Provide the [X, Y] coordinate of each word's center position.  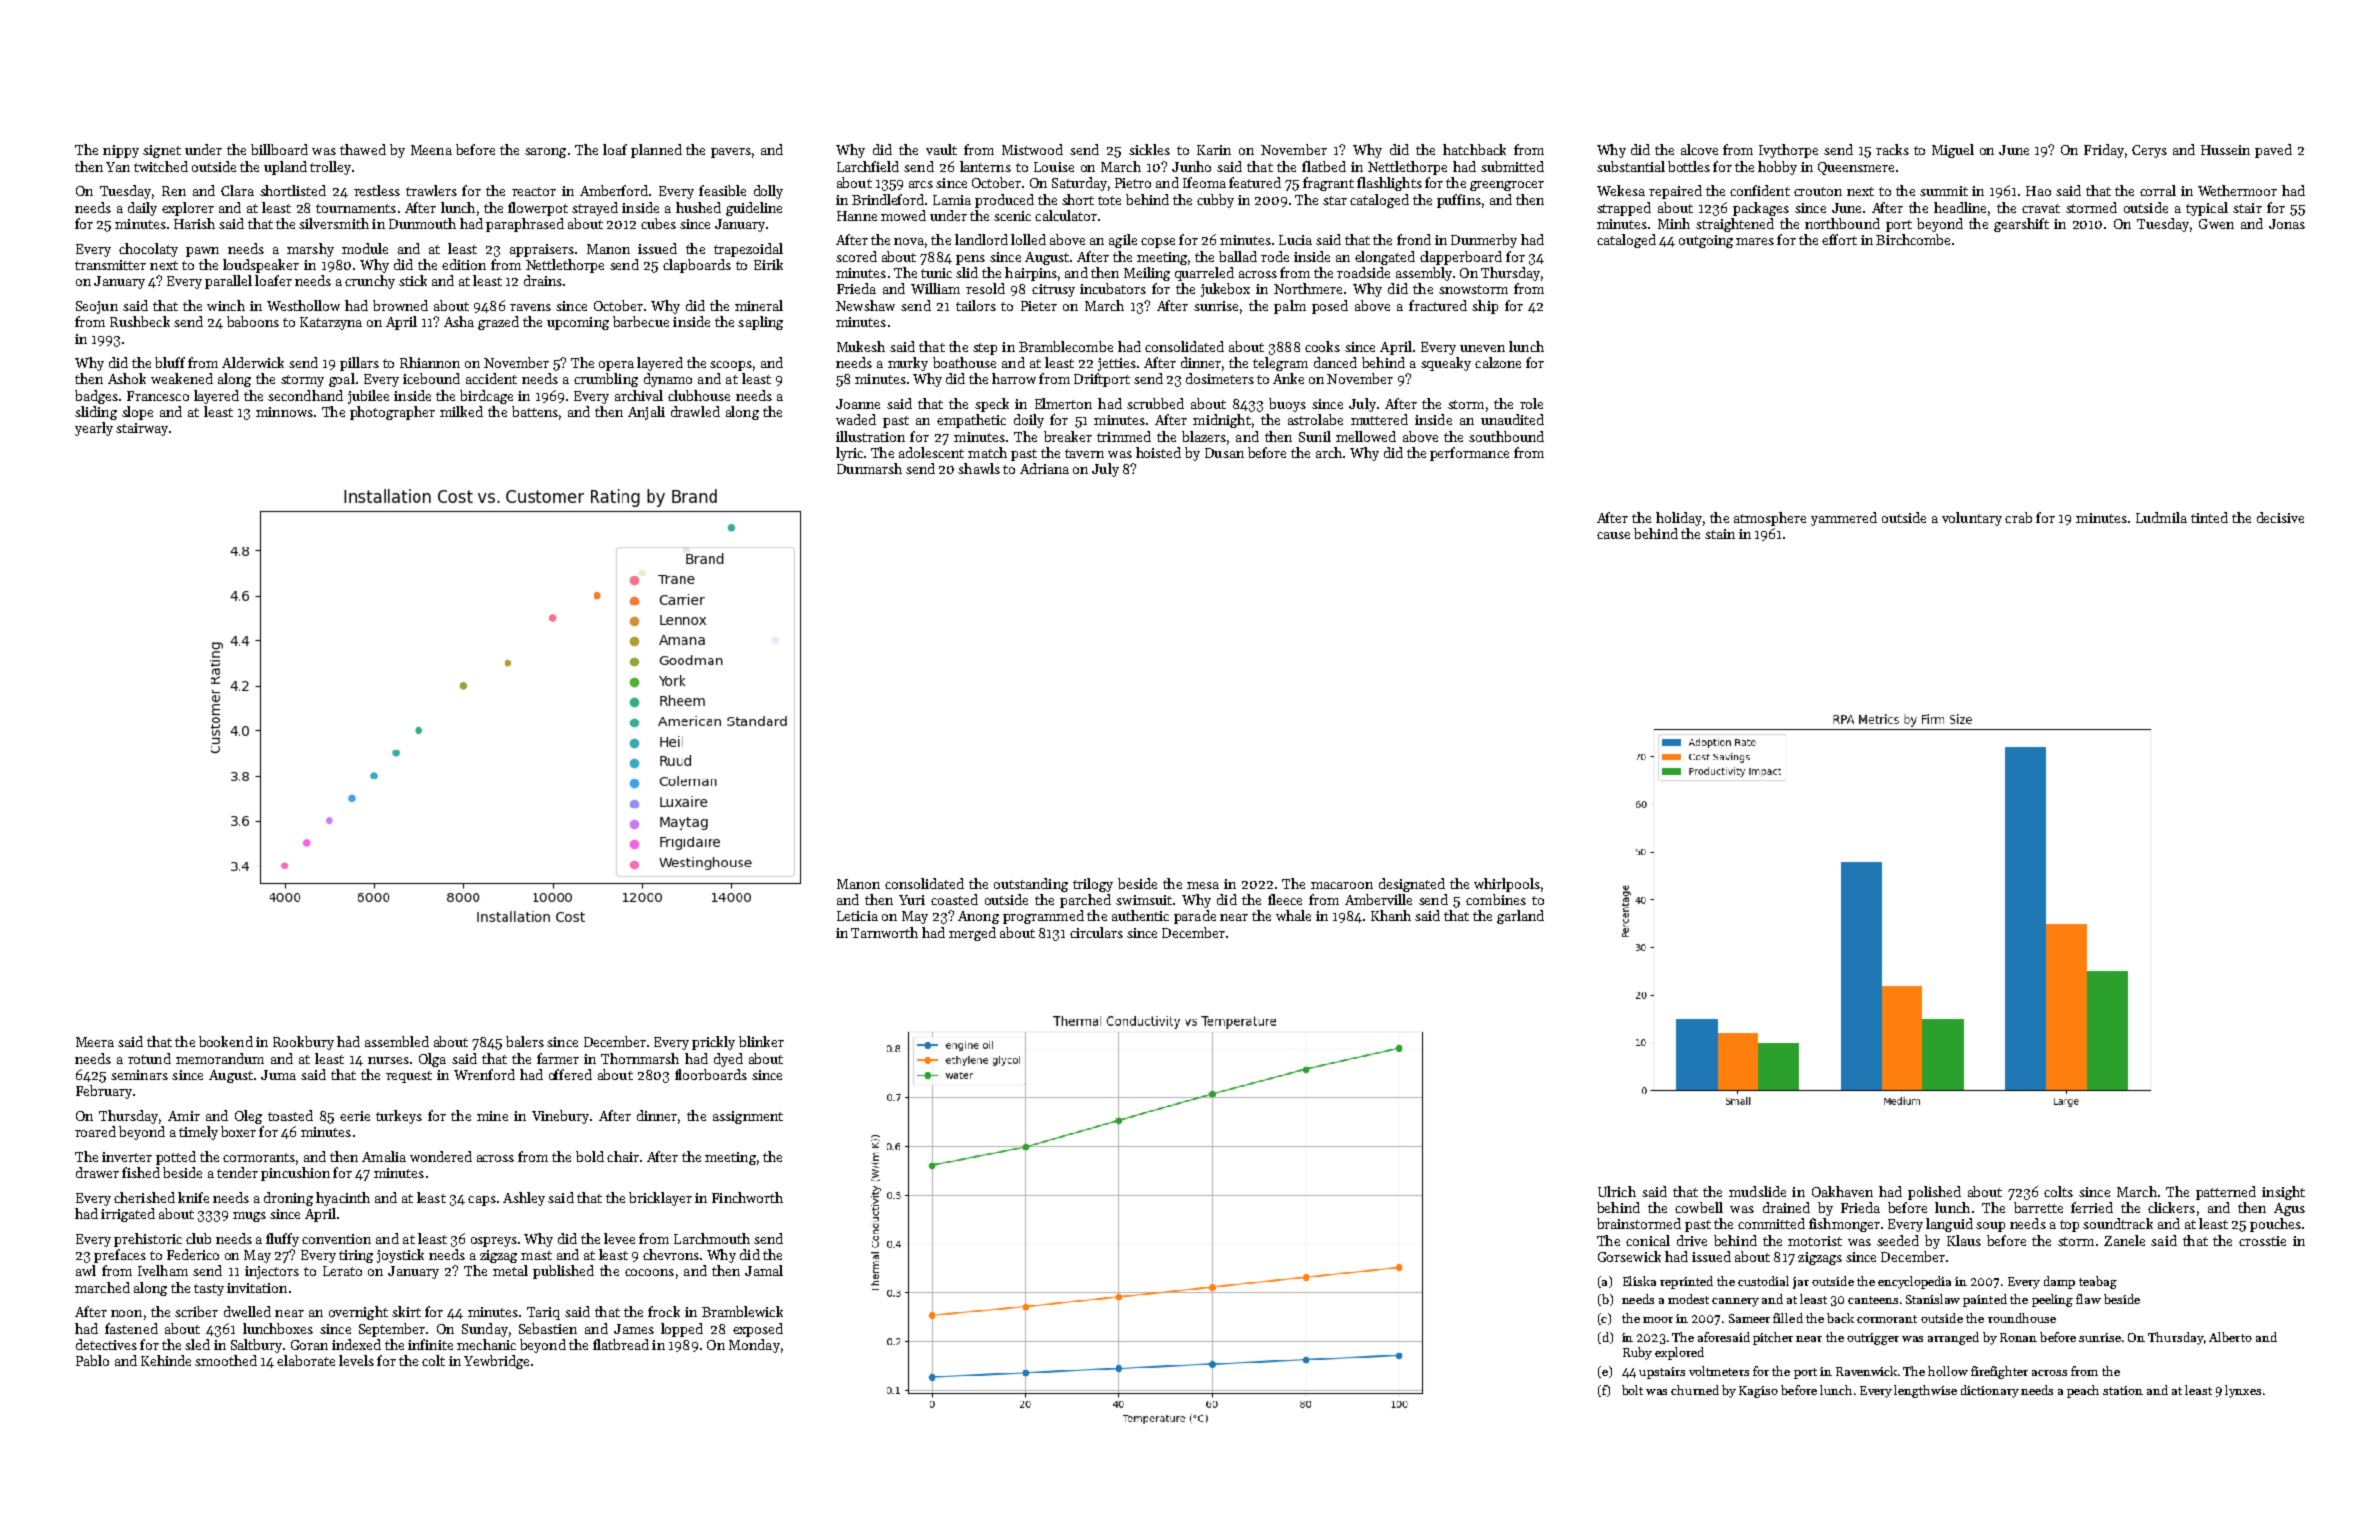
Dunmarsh [869, 468]
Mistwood [1032, 149]
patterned [2226, 1193]
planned [656, 151]
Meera [95, 1042]
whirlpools [1507, 885]
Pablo [92, 1360]
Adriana [1044, 468]
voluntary [1972, 519]
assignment [748, 1117]
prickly [713, 1043]
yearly [94, 429]
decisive [2280, 517]
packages [1761, 209]
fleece [1285, 899]
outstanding [1031, 885]
